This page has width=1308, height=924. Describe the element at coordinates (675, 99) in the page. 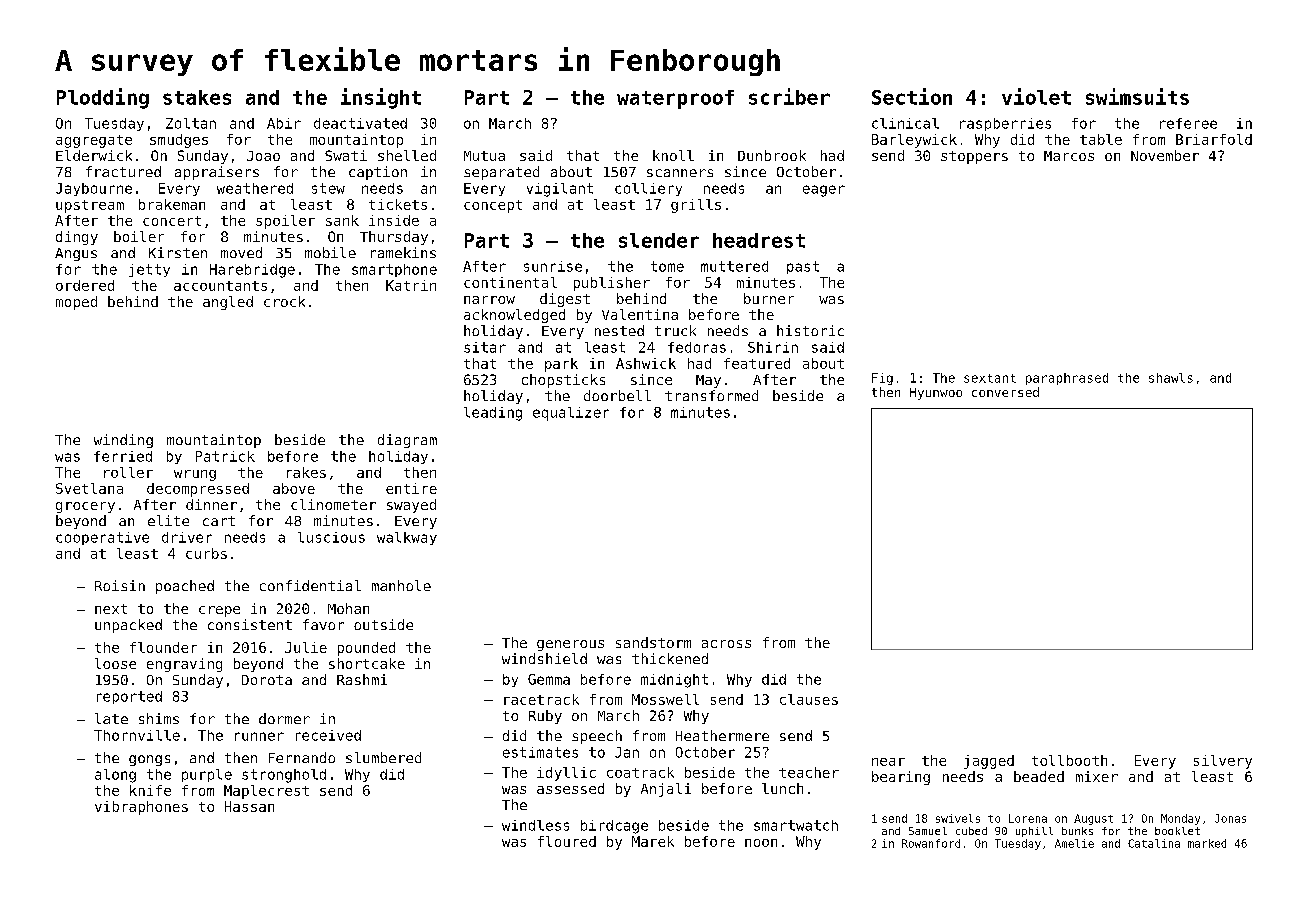

I see `waterproof` at that location.
